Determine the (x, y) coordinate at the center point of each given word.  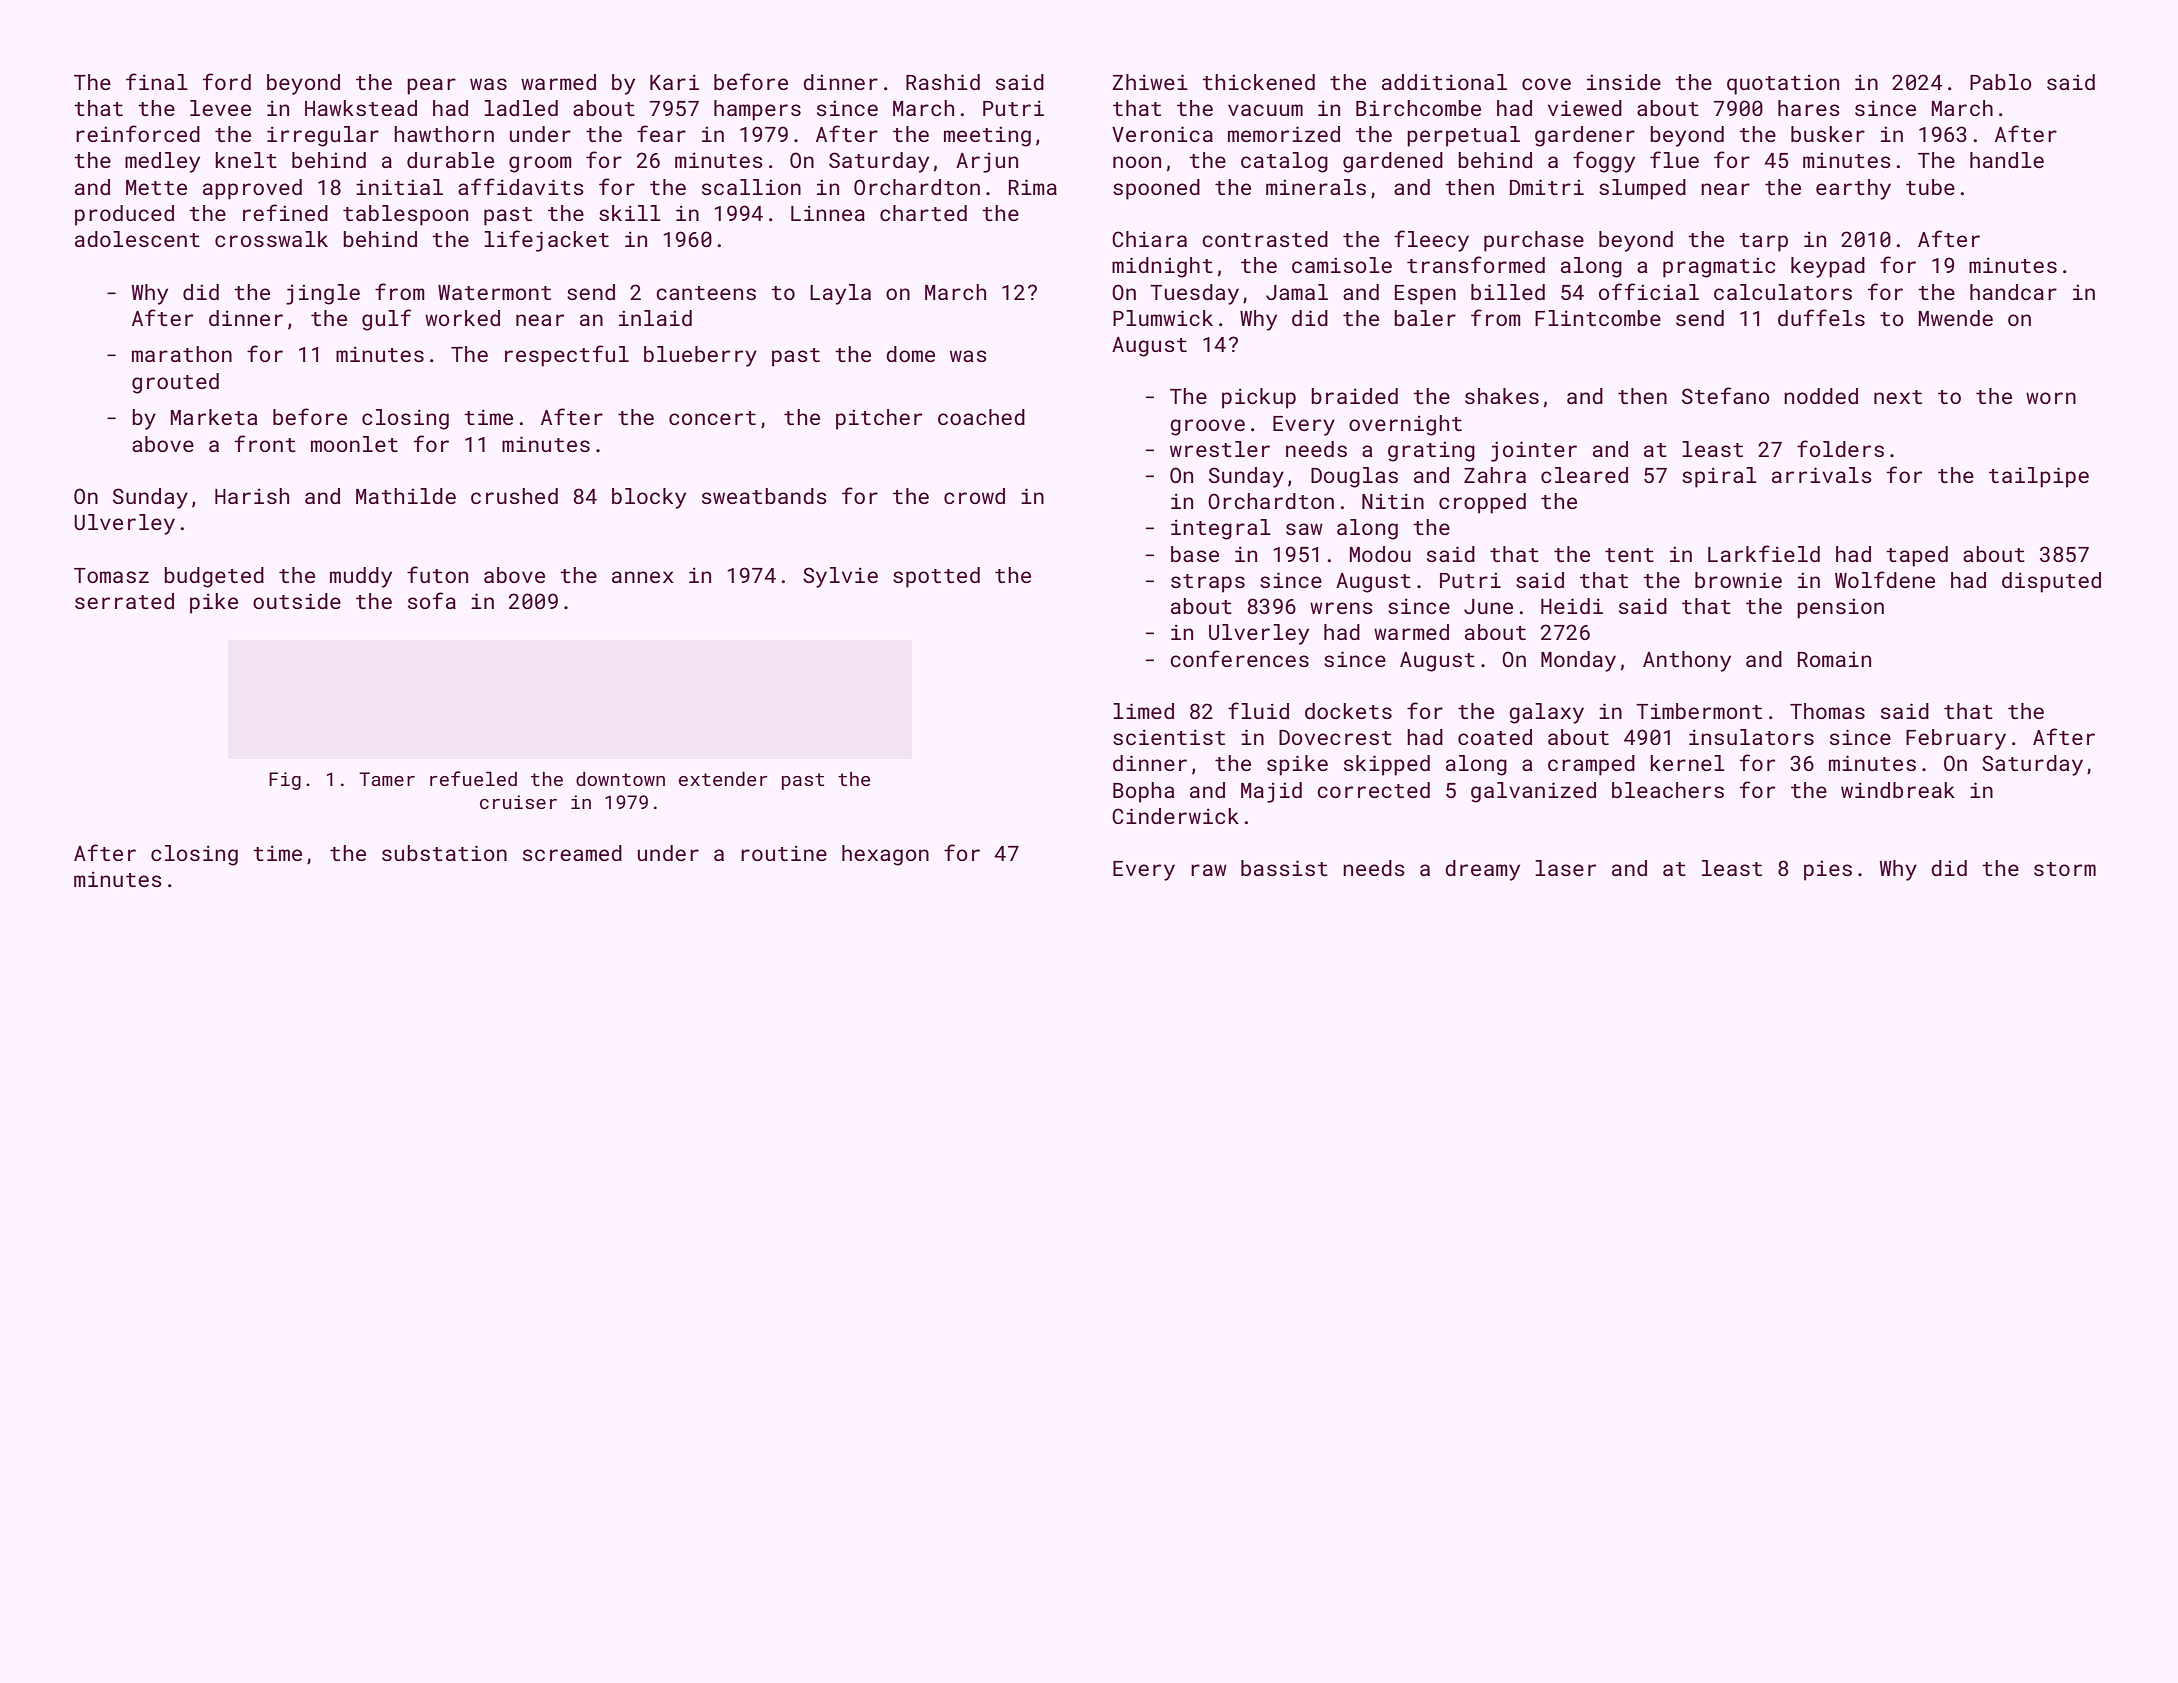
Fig (285, 781)
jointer (1534, 451)
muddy (361, 577)
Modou (1380, 554)
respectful (567, 356)
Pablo (2001, 82)
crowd (974, 496)
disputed (2051, 582)
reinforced (138, 133)
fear (661, 133)
